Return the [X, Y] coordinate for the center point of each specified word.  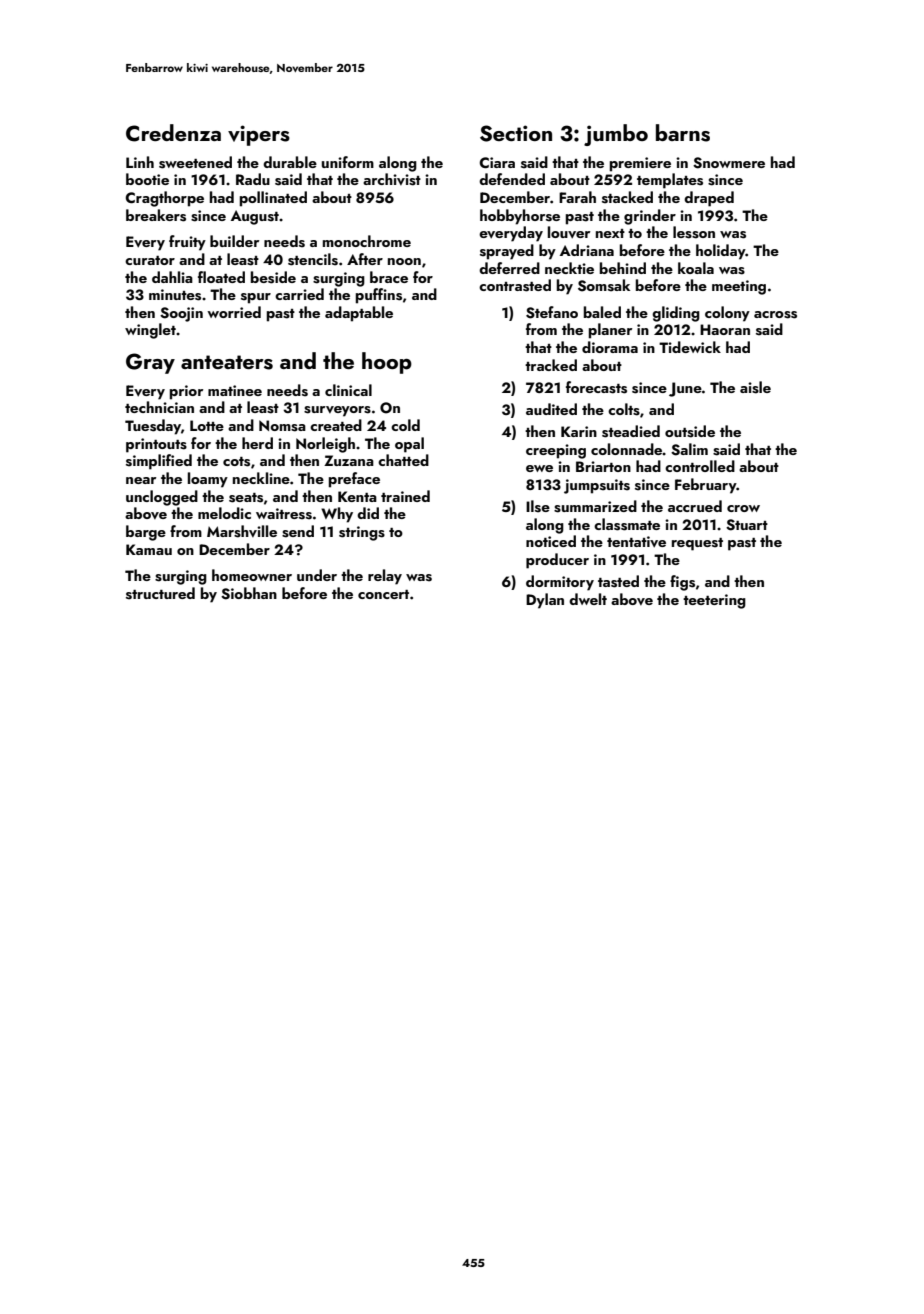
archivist [392, 179]
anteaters [227, 362]
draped [709, 199]
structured [160, 593]
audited [551, 409]
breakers [156, 215]
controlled [700, 466]
